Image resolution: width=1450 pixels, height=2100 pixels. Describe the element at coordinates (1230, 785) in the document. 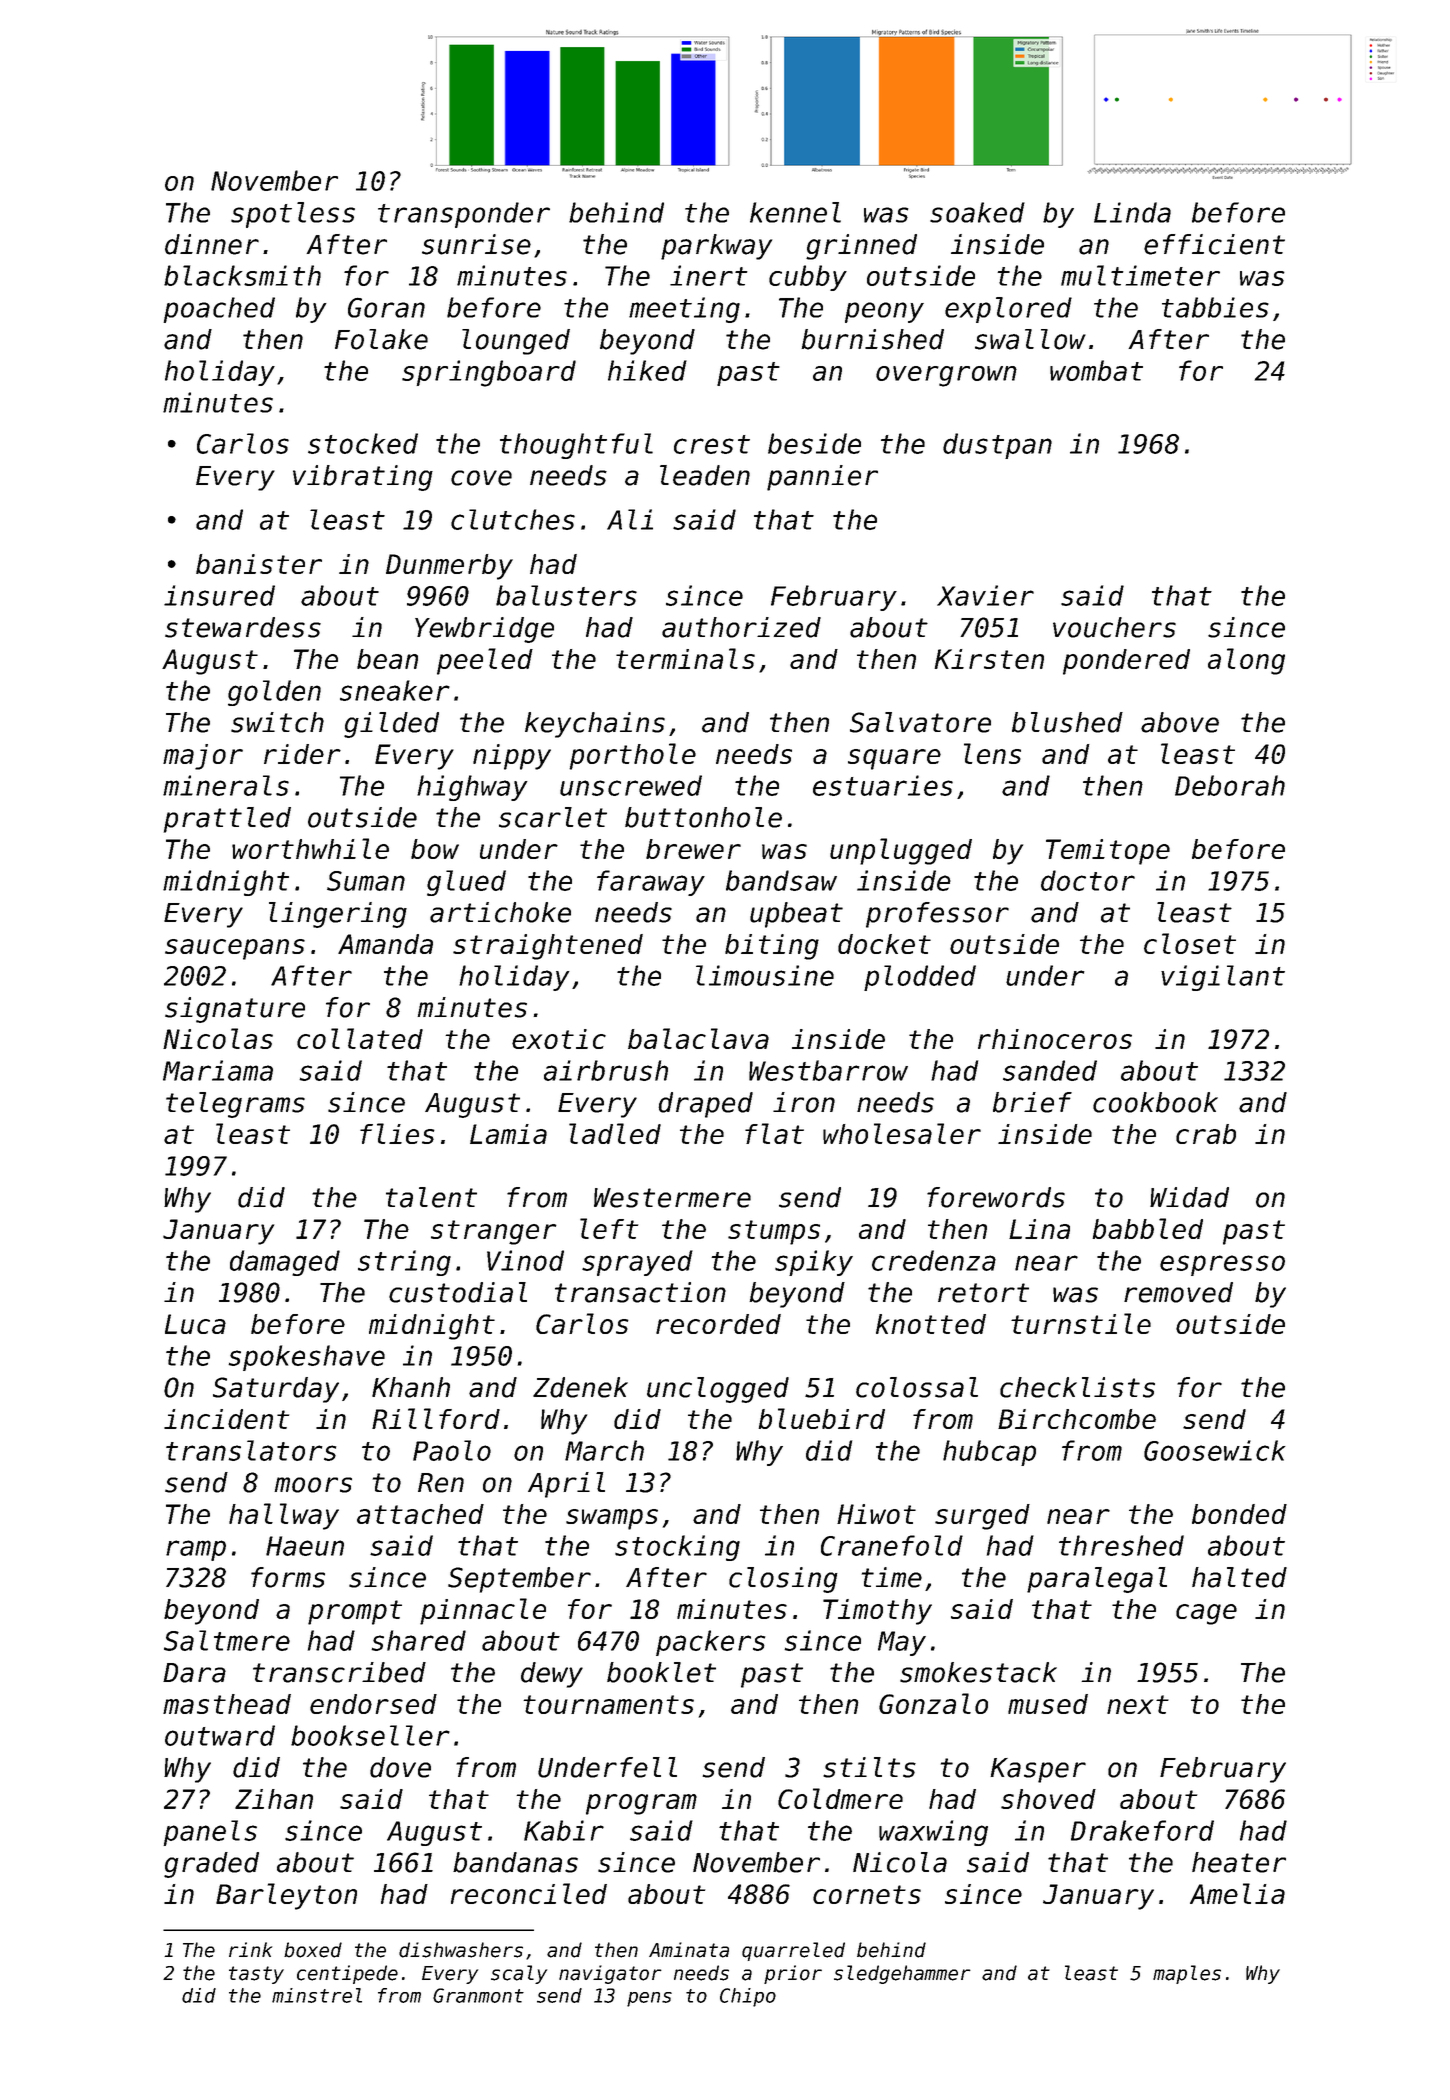

I see `Deborah` at that location.
